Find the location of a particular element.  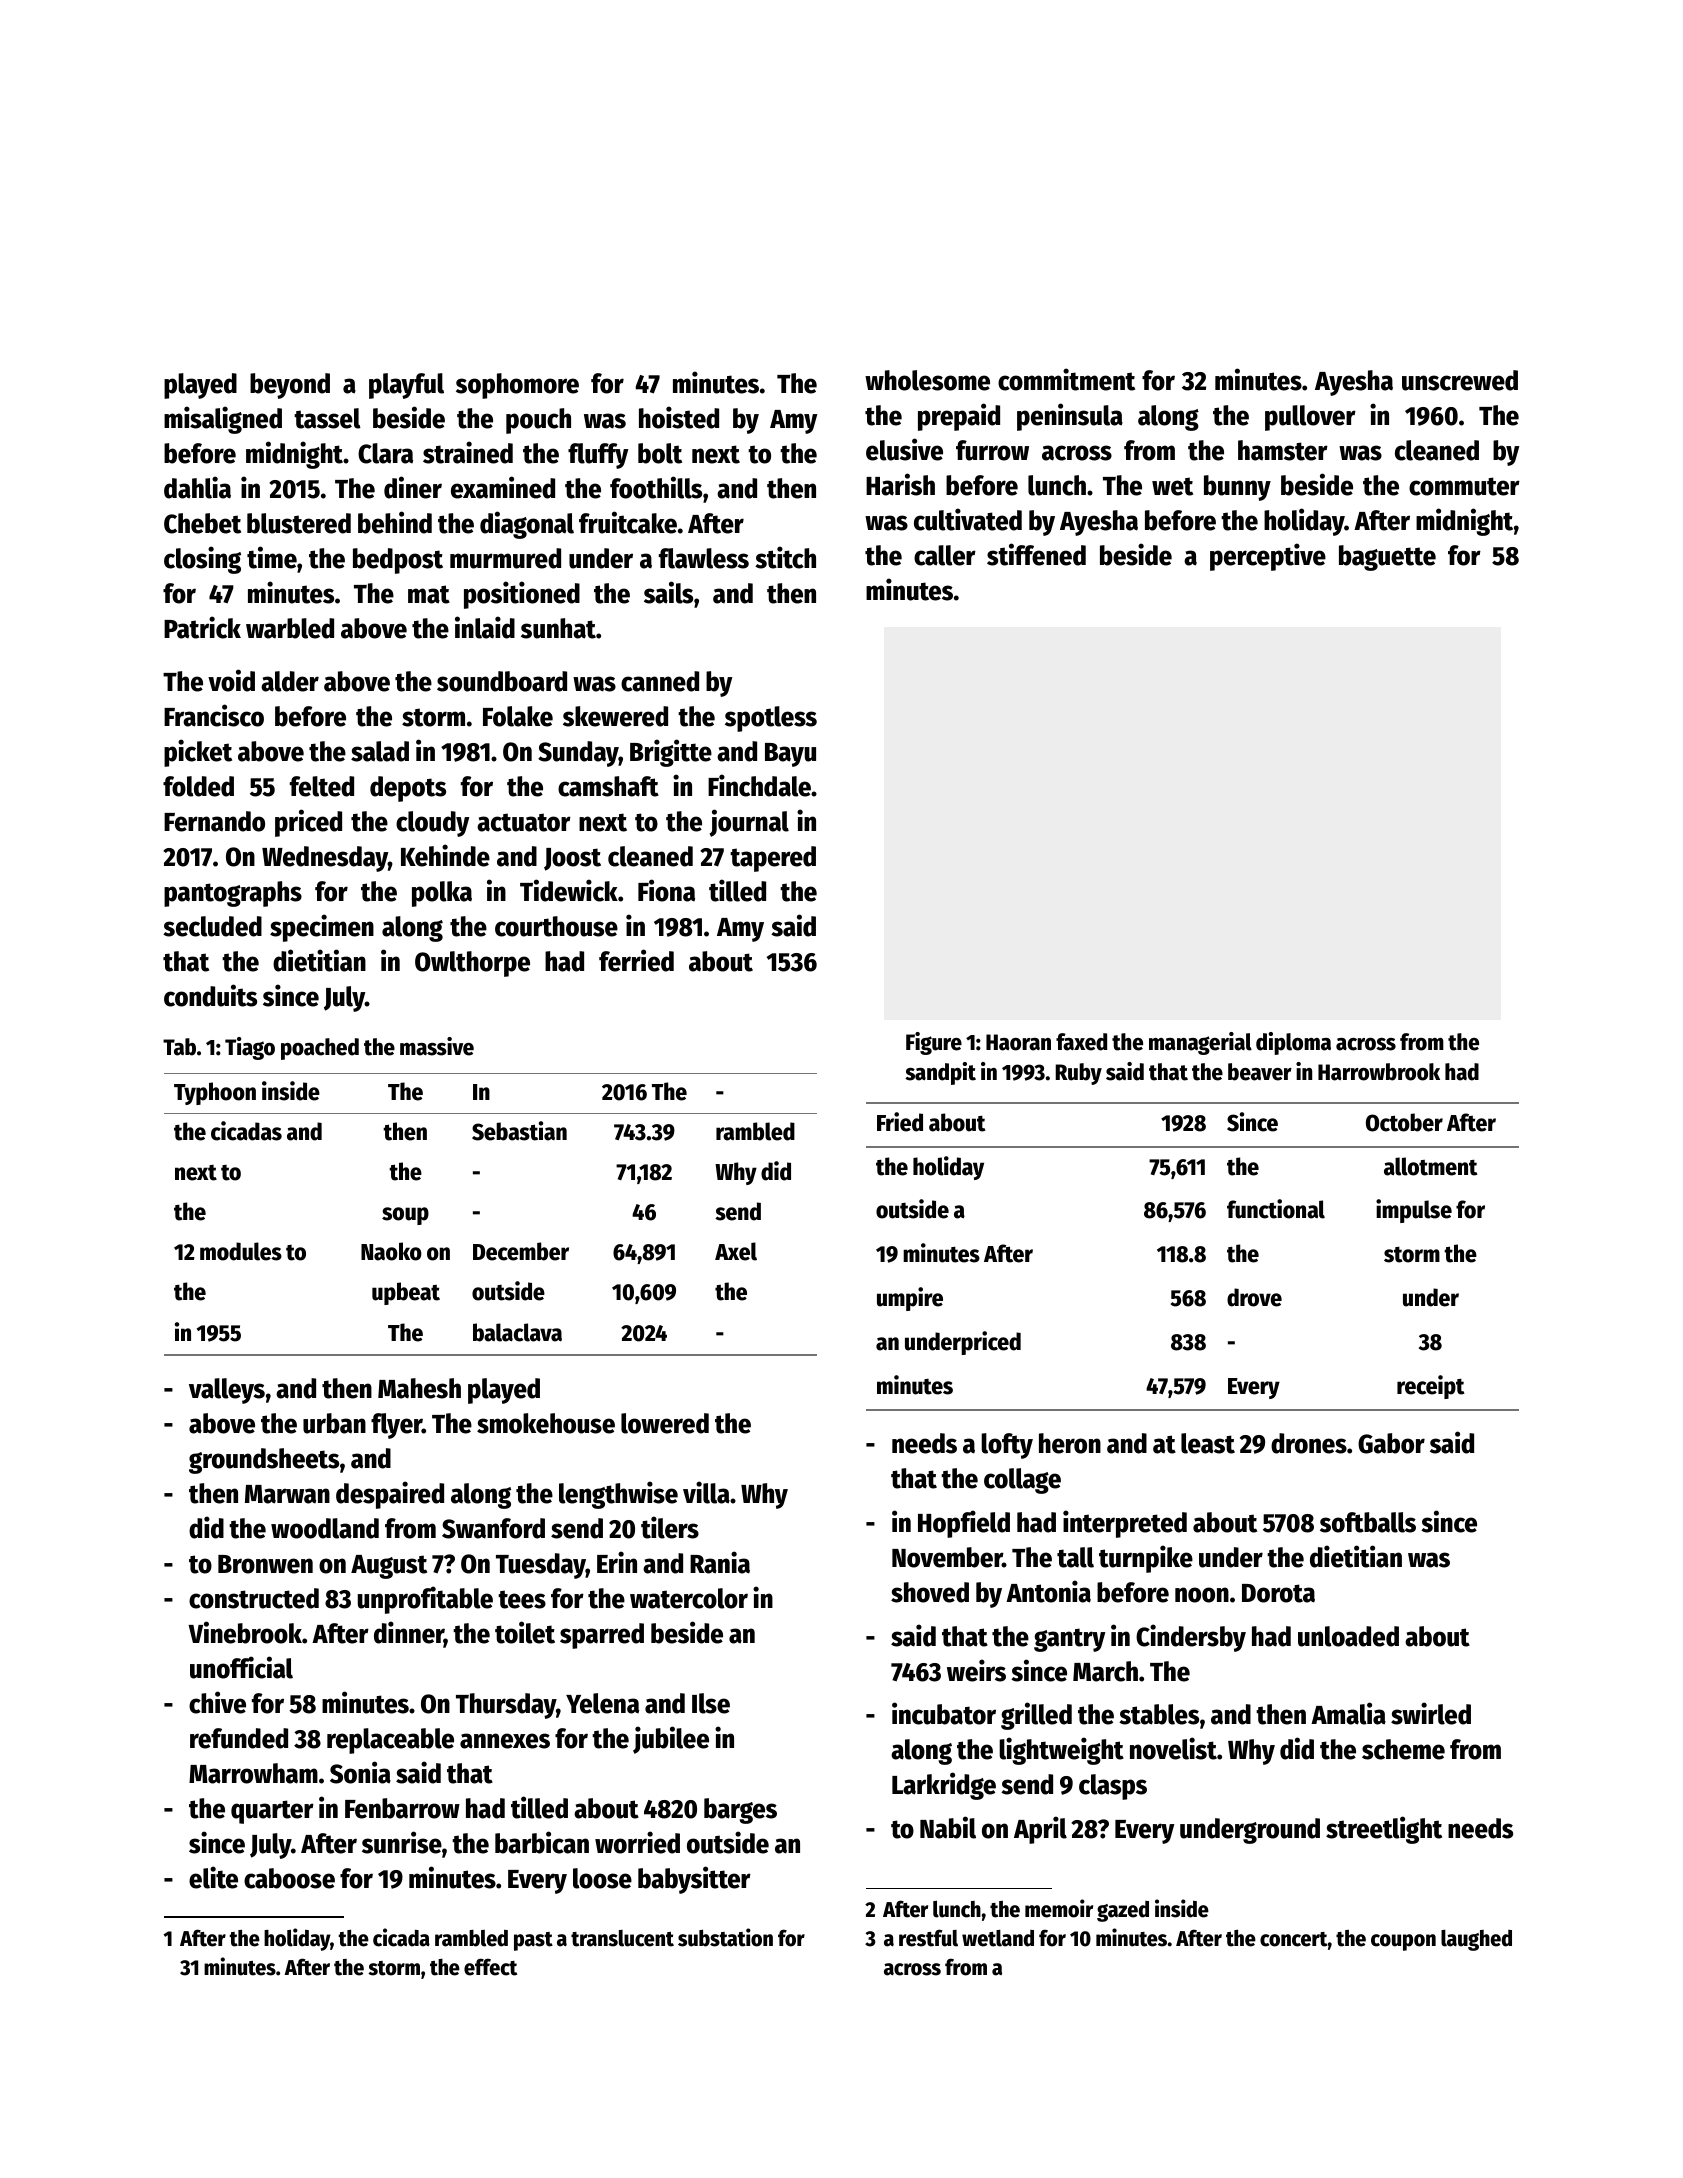

Figure is located at coordinates (934, 1043).
